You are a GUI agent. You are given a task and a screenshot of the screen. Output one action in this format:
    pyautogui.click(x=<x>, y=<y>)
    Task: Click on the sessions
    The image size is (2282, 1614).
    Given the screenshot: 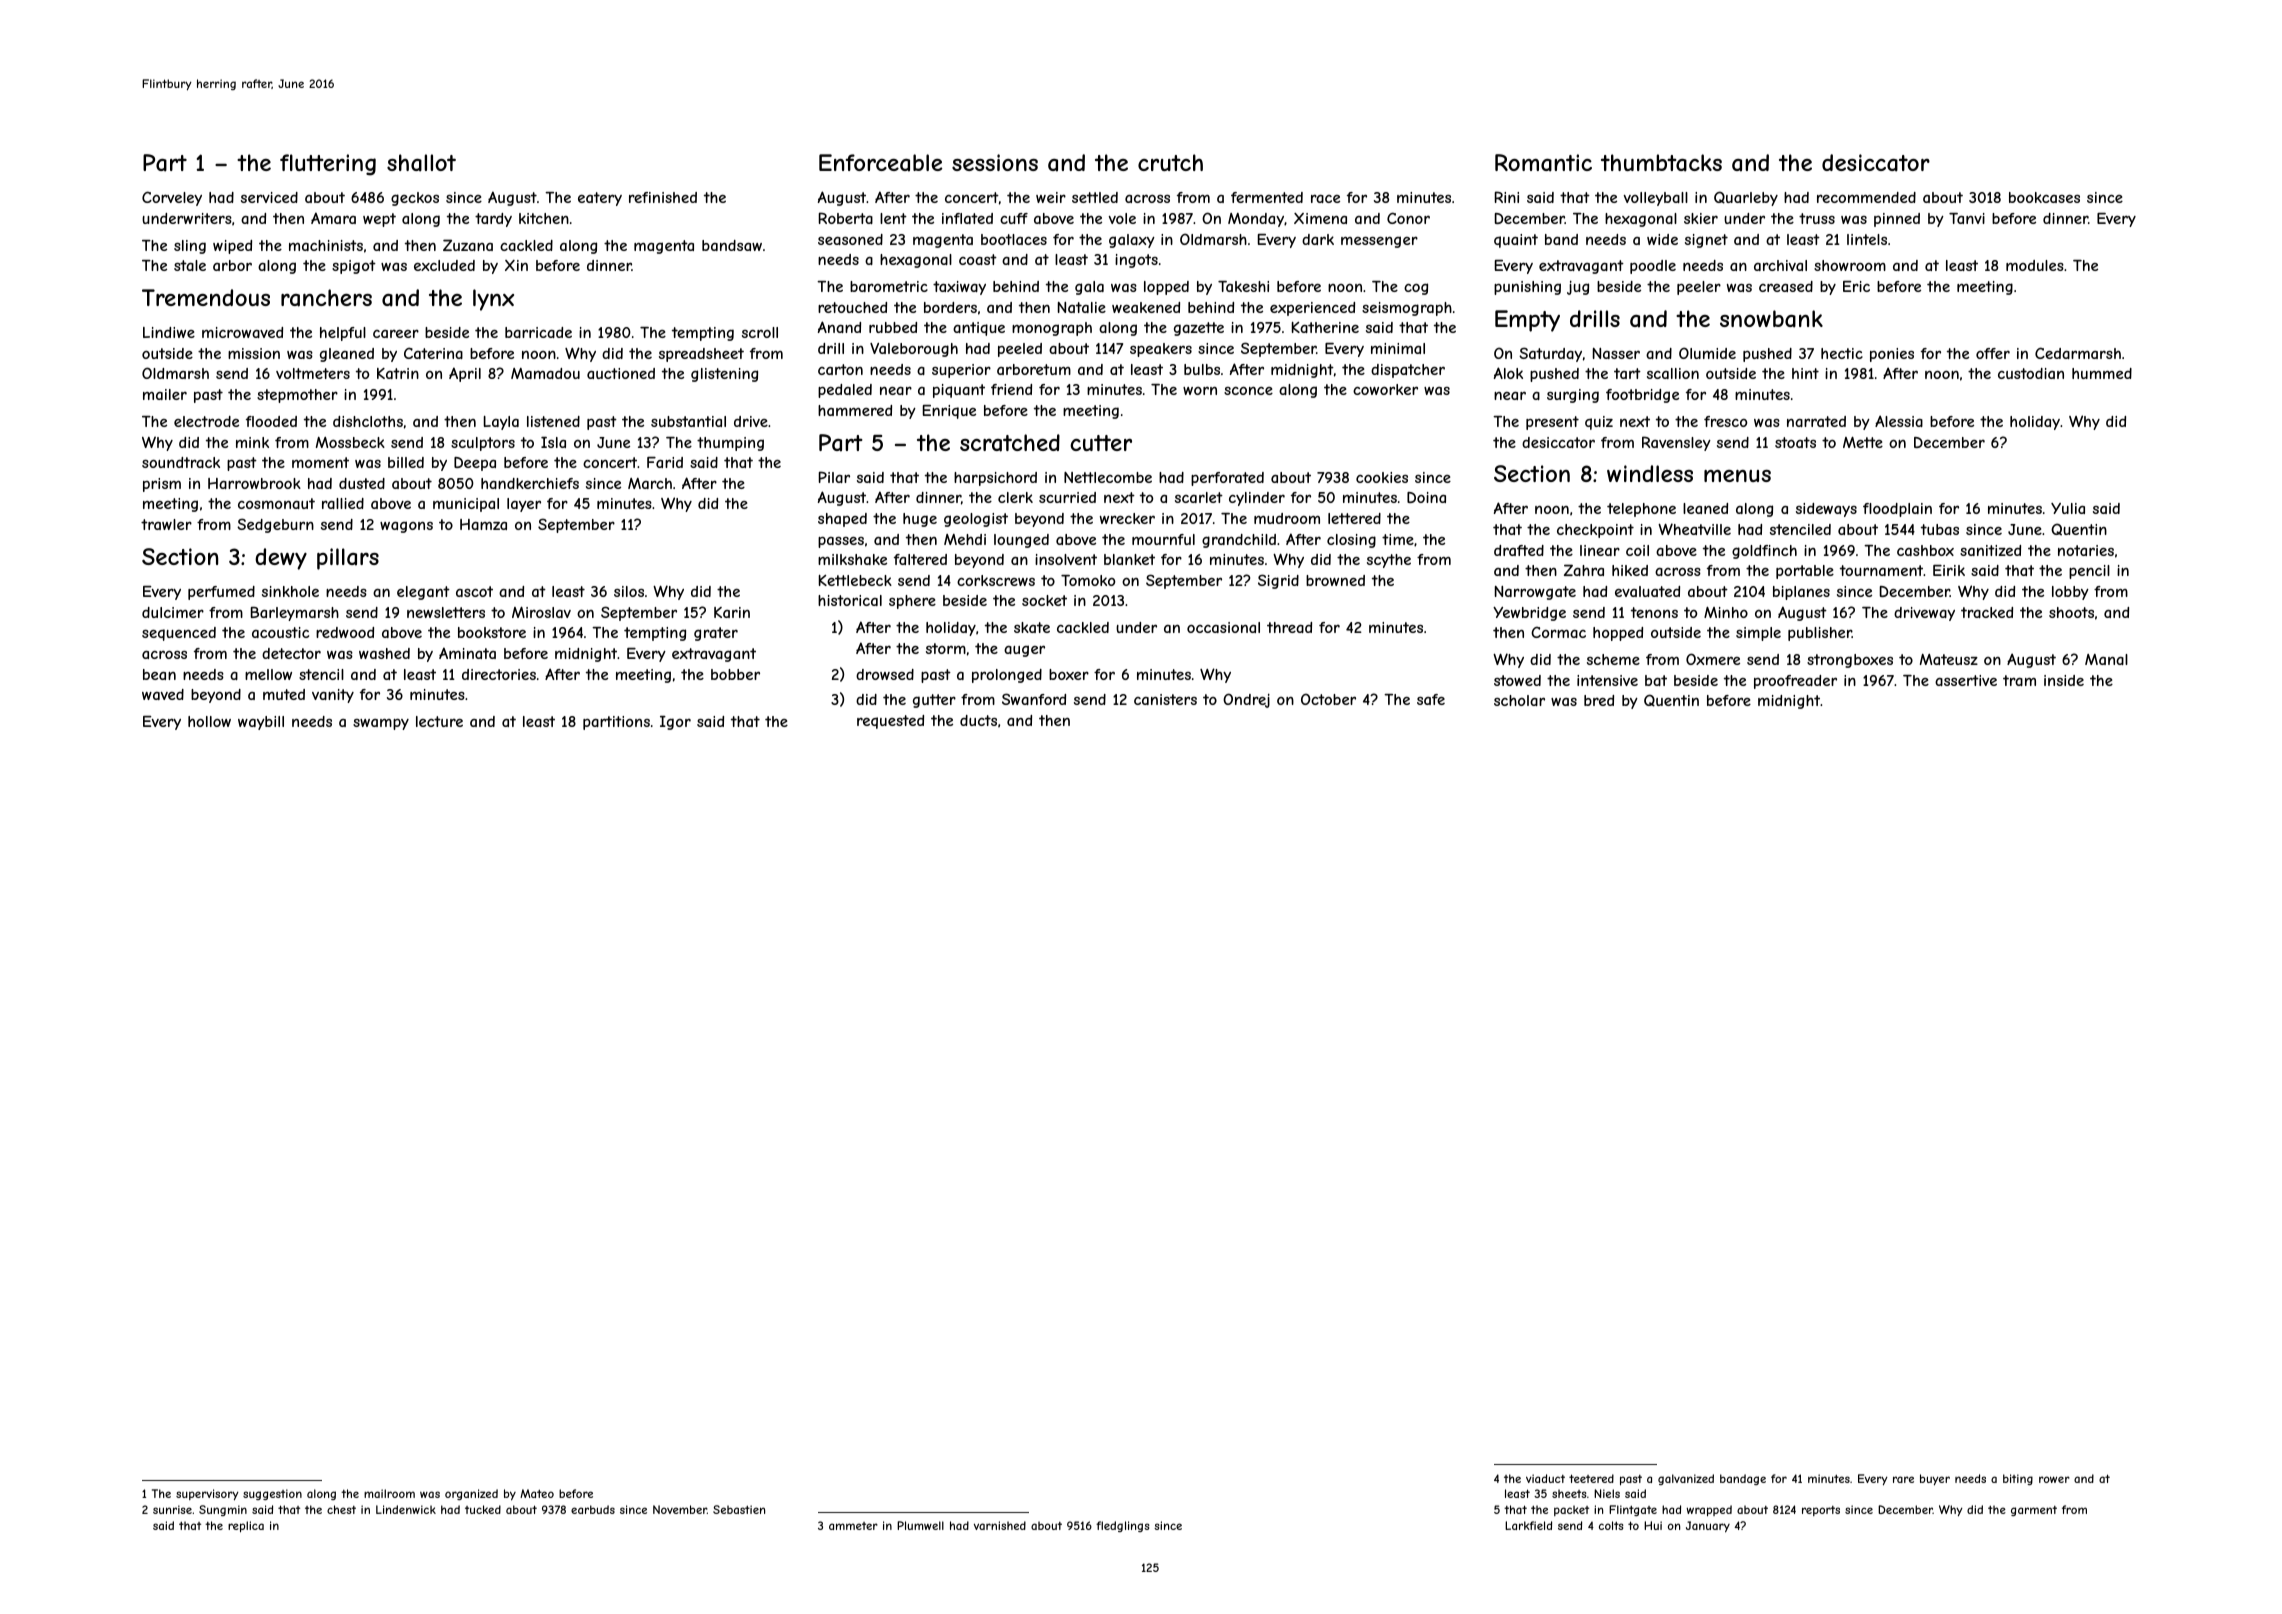 What is the action you would take?
    pyautogui.click(x=995, y=162)
